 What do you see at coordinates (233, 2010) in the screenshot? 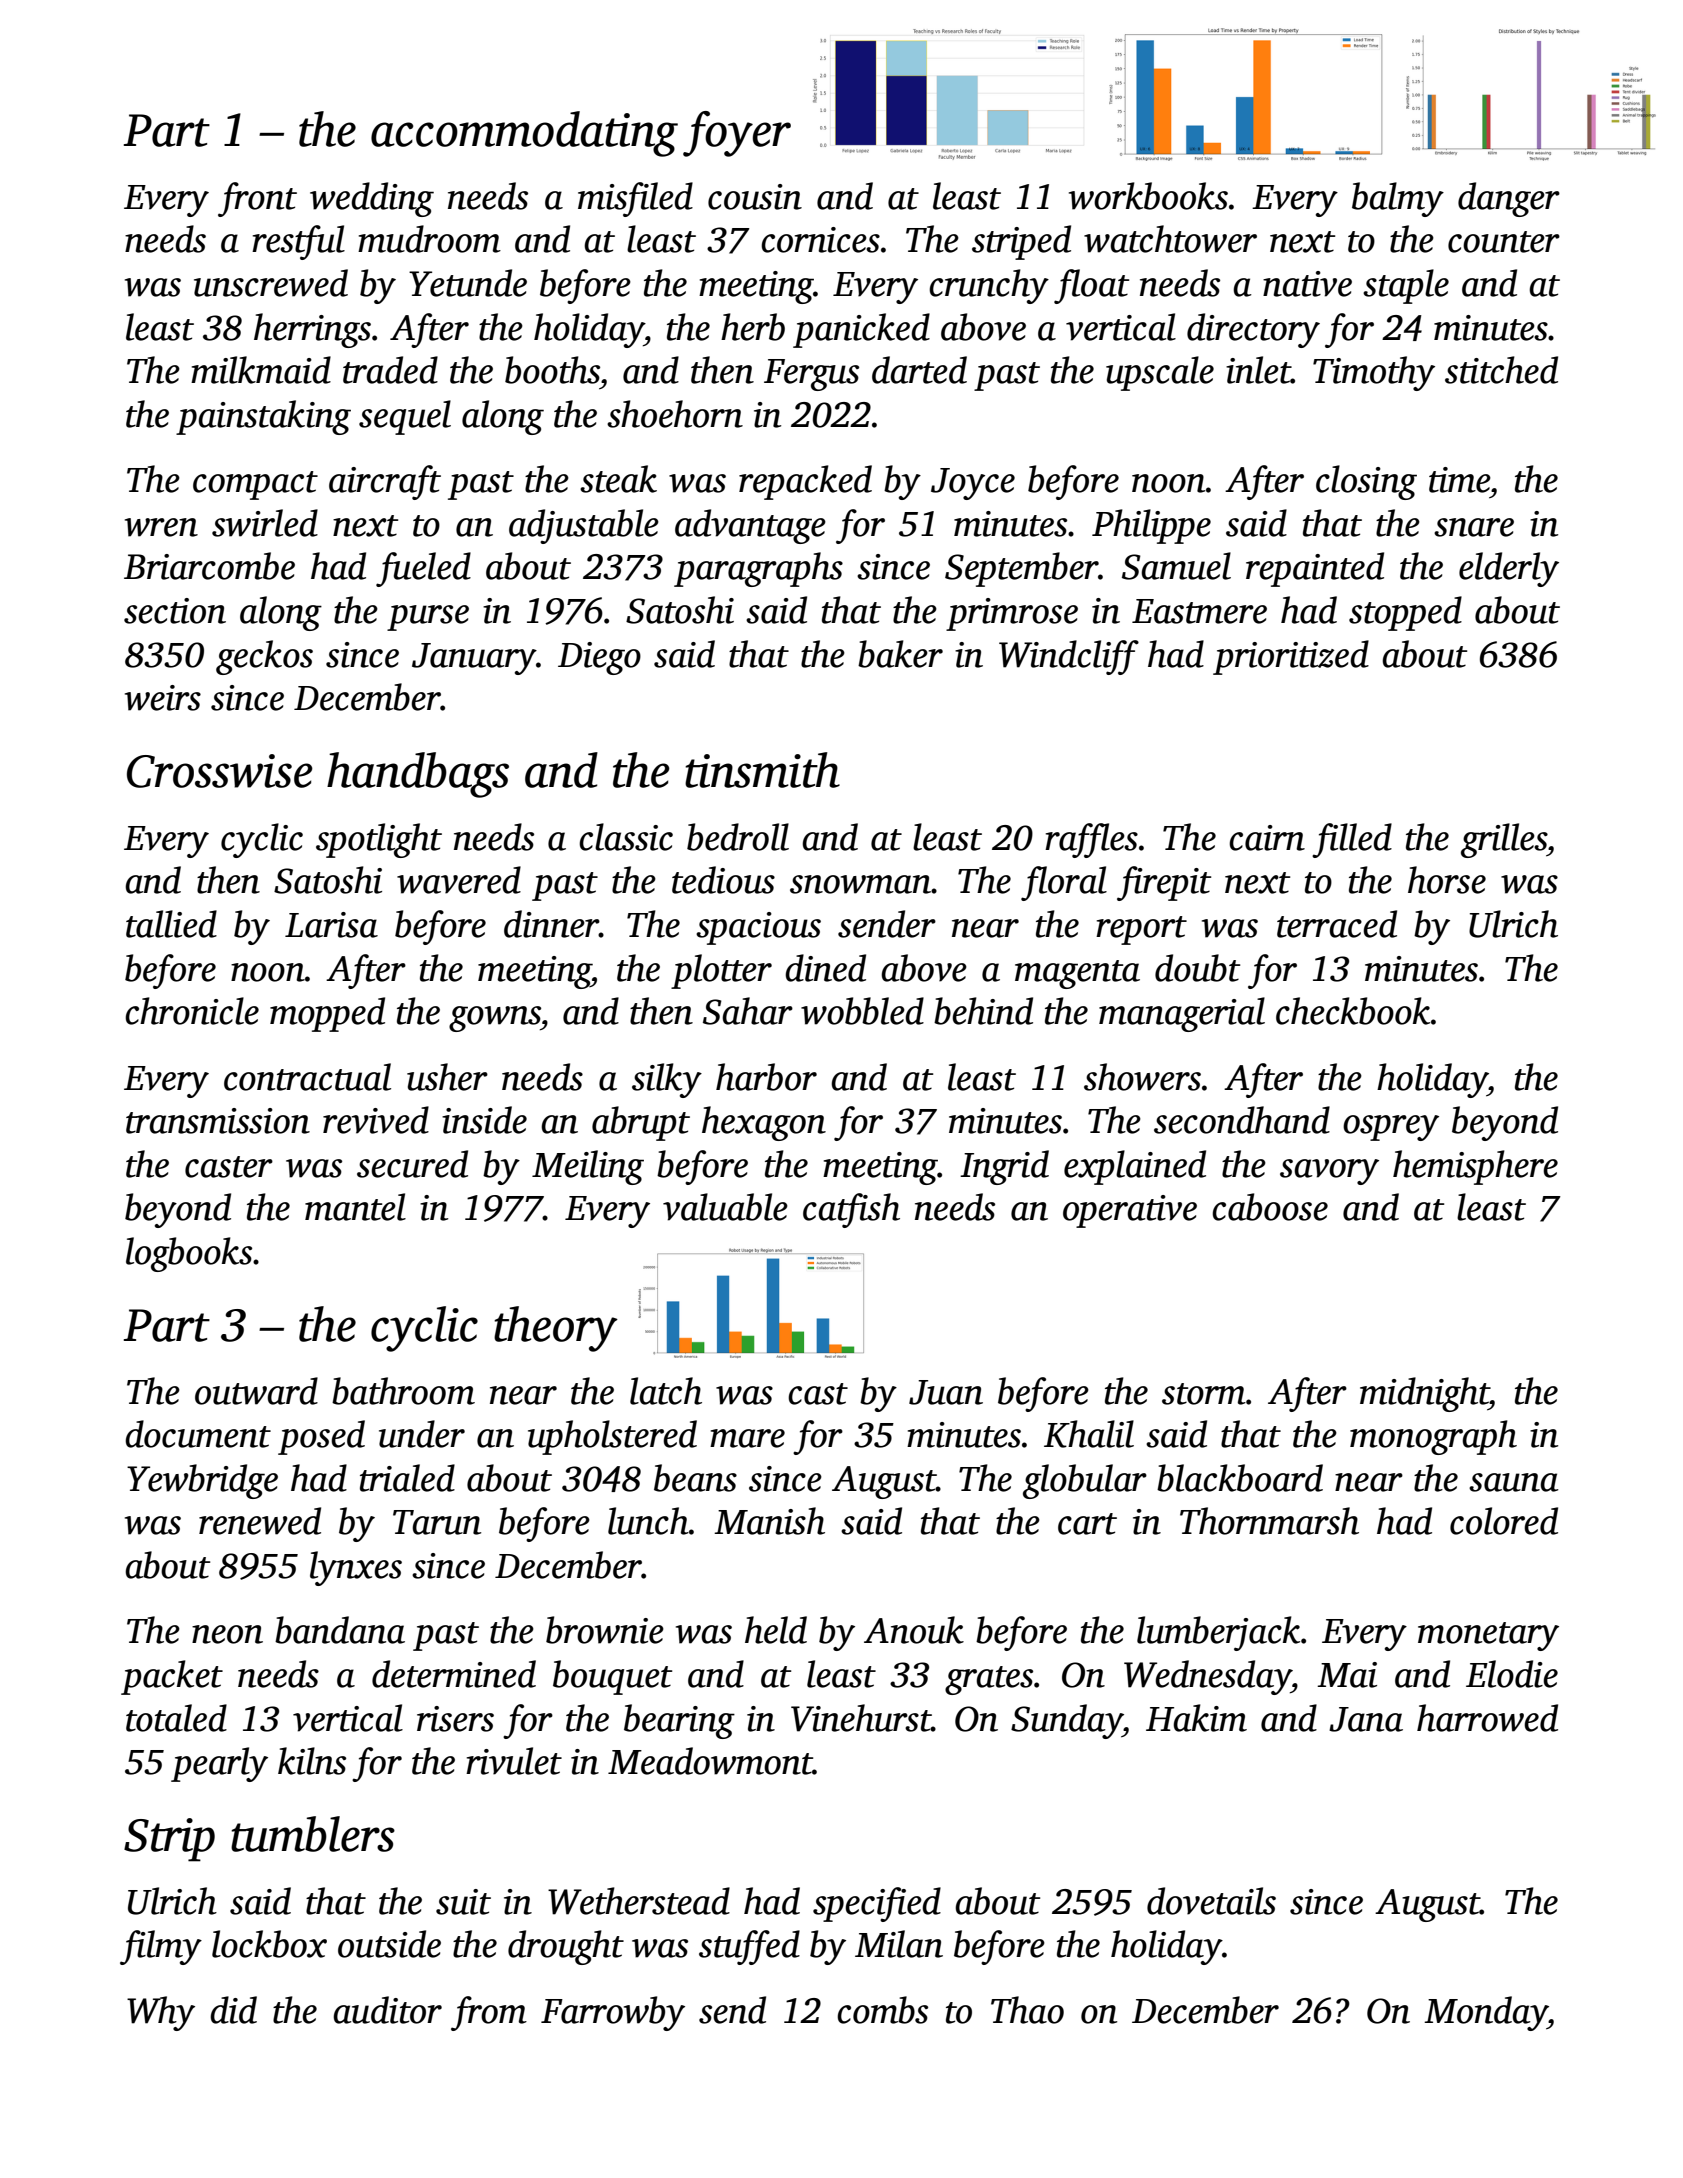
I see `did` at bounding box center [233, 2010].
